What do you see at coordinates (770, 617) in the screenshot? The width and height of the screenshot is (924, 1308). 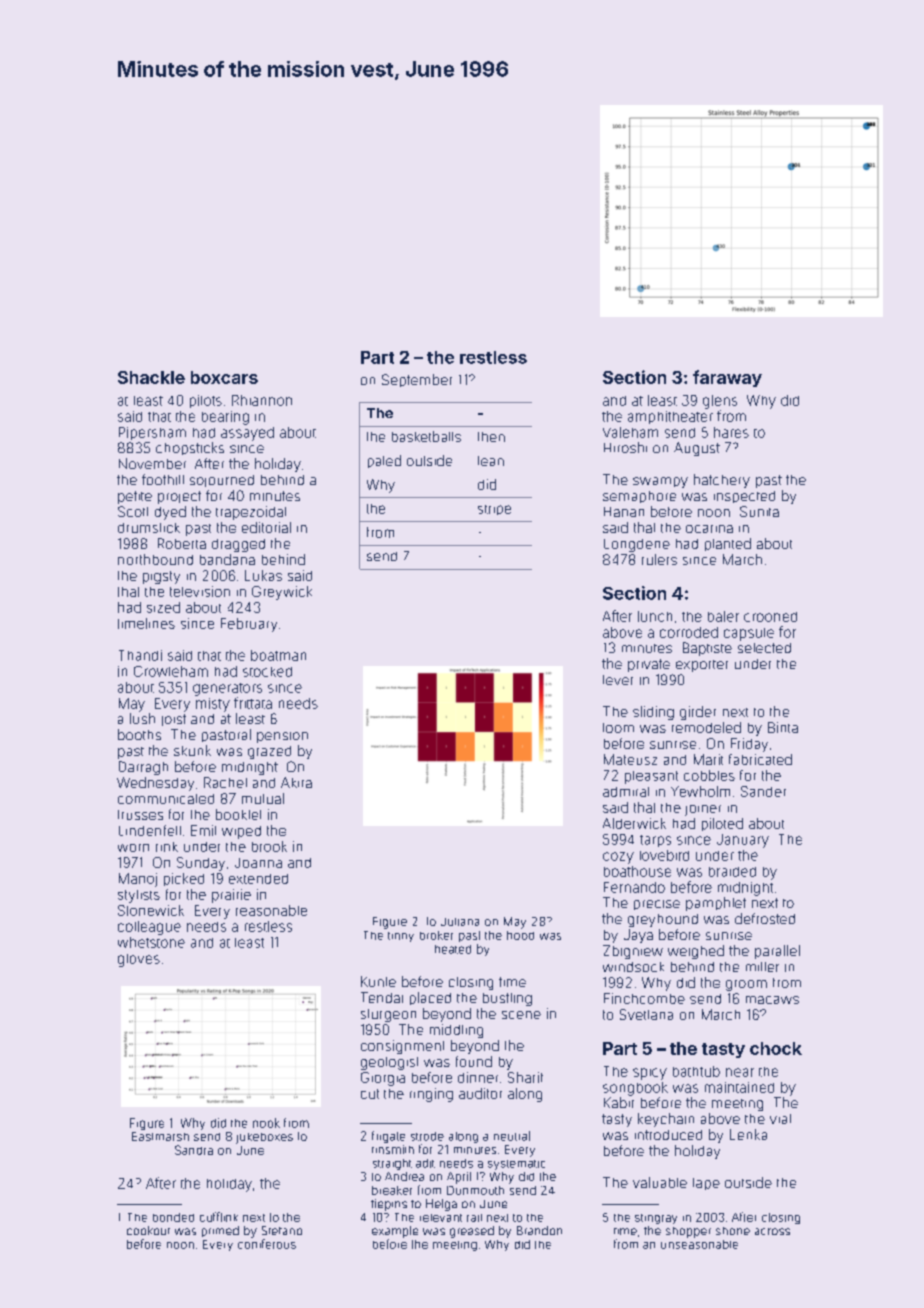 I see `crooned` at bounding box center [770, 617].
